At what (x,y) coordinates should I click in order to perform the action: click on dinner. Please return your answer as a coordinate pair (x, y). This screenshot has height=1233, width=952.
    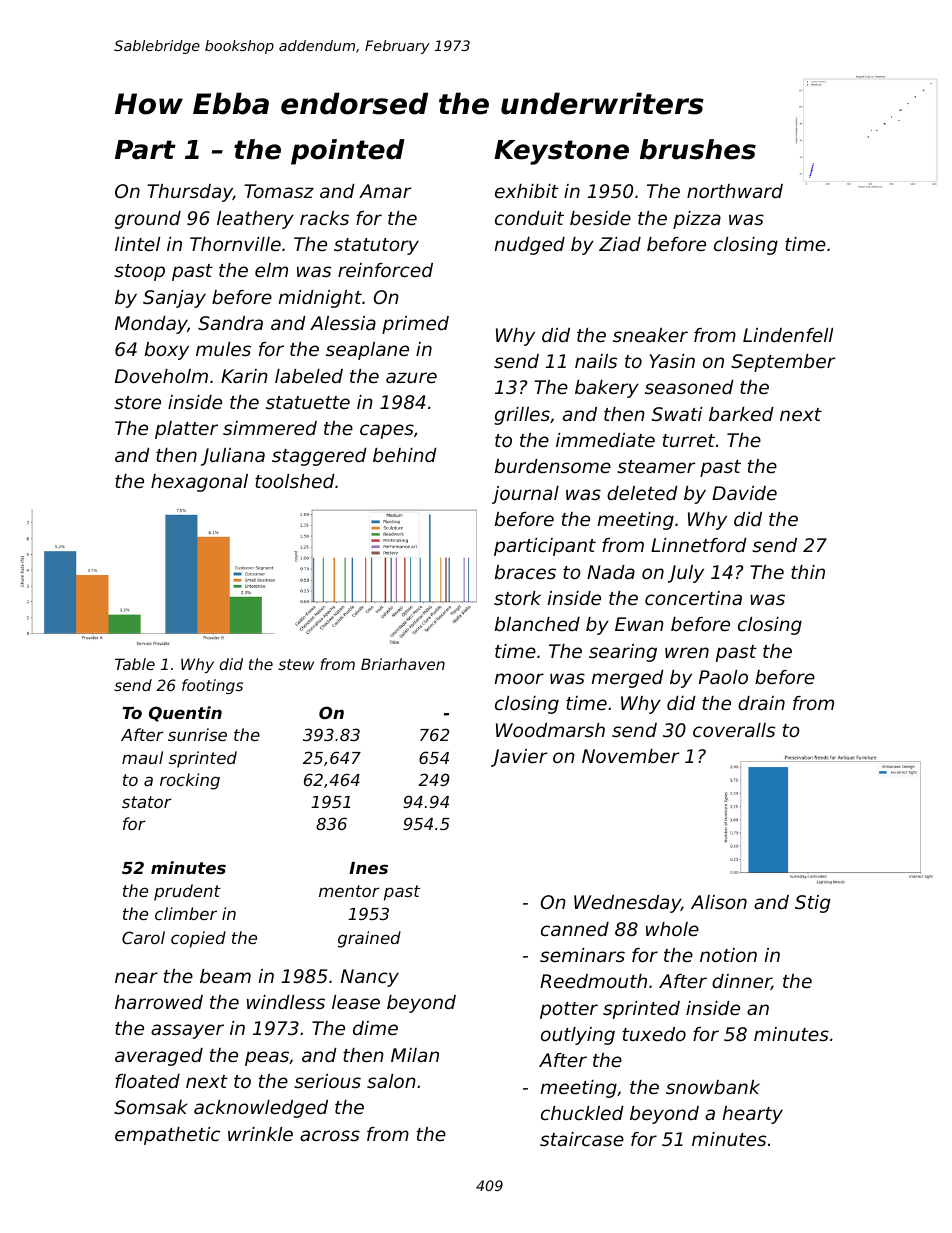
    Looking at the image, I should click on (741, 982).
